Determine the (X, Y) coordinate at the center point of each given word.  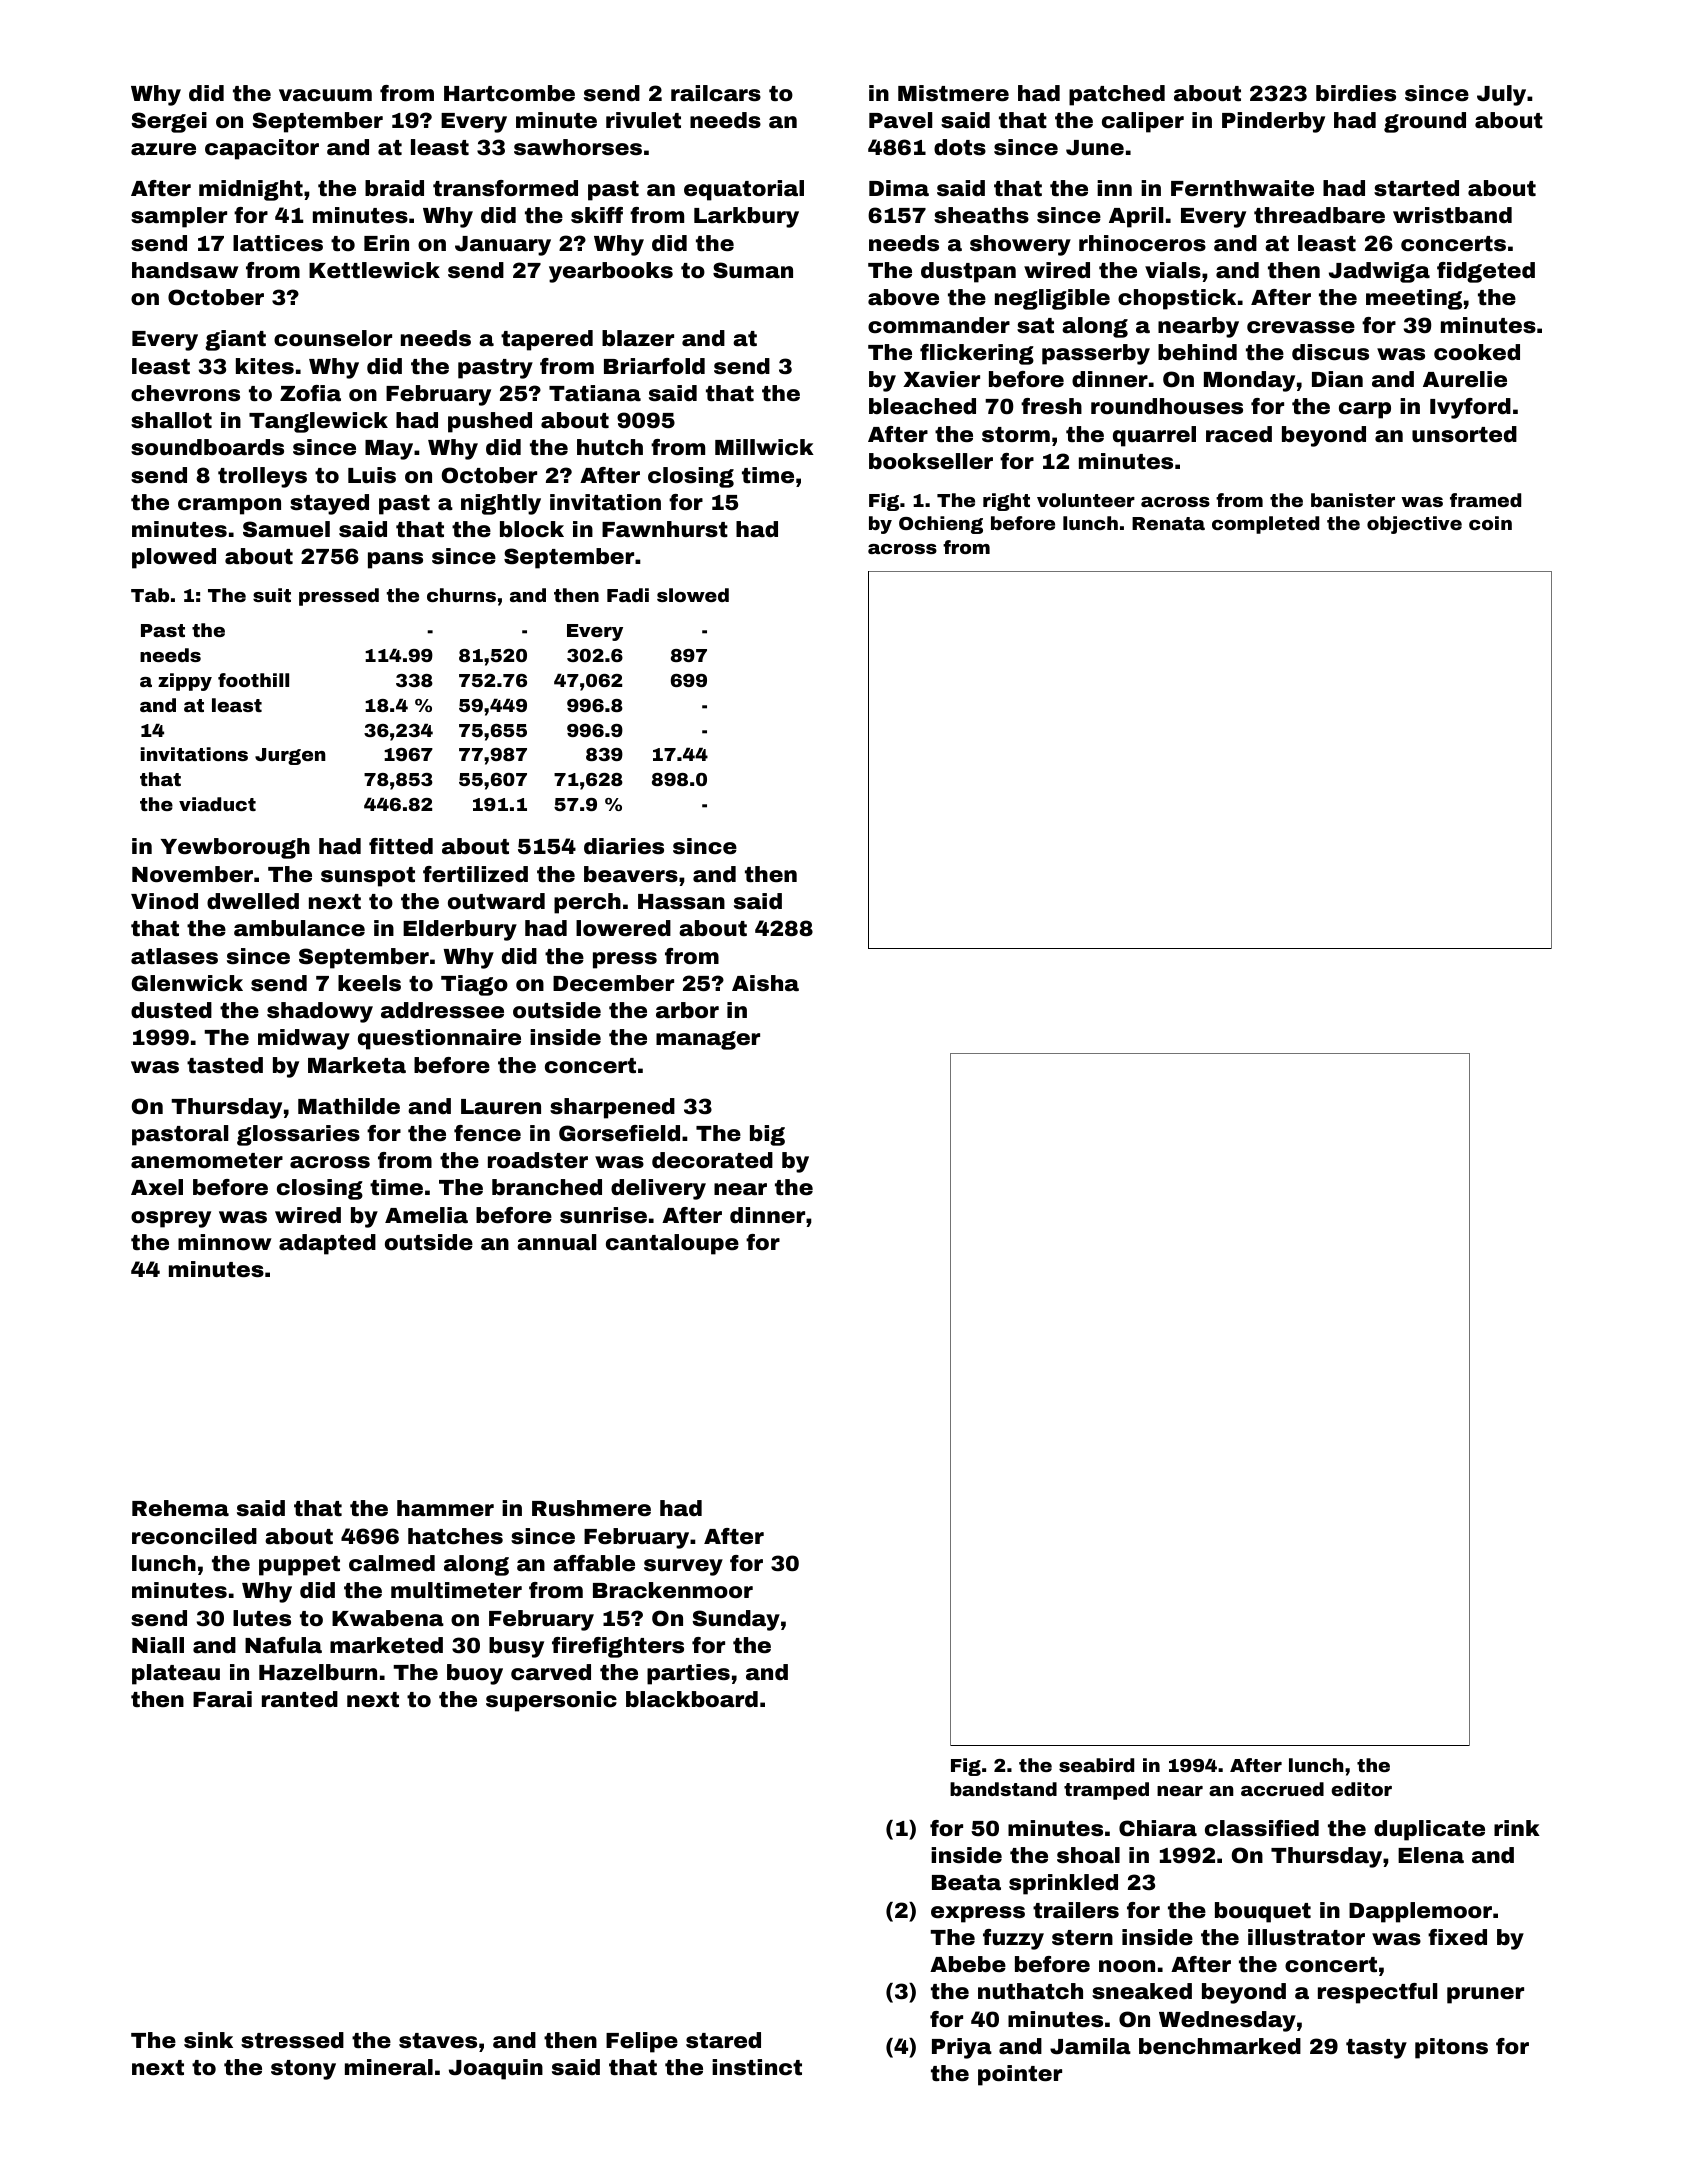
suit (272, 595)
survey (683, 1567)
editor (1361, 1789)
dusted (171, 1010)
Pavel (900, 120)
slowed (693, 595)
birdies (1356, 93)
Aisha (765, 983)
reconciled (194, 1536)
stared (723, 2040)
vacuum (325, 95)
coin (1490, 523)
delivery (658, 1189)
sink (208, 2040)
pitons (1451, 2048)
